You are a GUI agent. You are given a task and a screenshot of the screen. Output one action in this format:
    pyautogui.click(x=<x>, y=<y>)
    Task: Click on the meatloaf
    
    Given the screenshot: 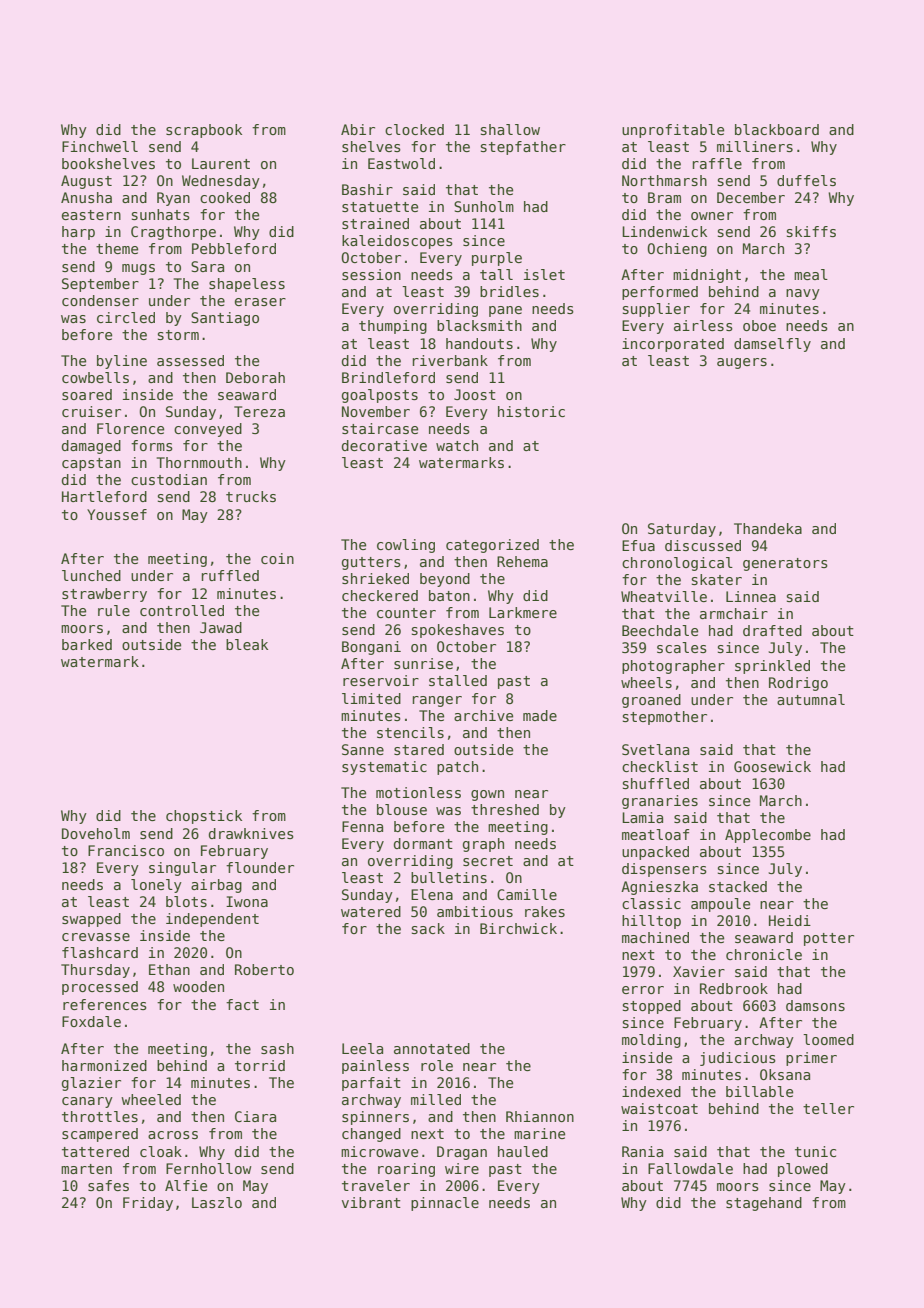 What is the action you would take?
    pyautogui.click(x=655, y=834)
